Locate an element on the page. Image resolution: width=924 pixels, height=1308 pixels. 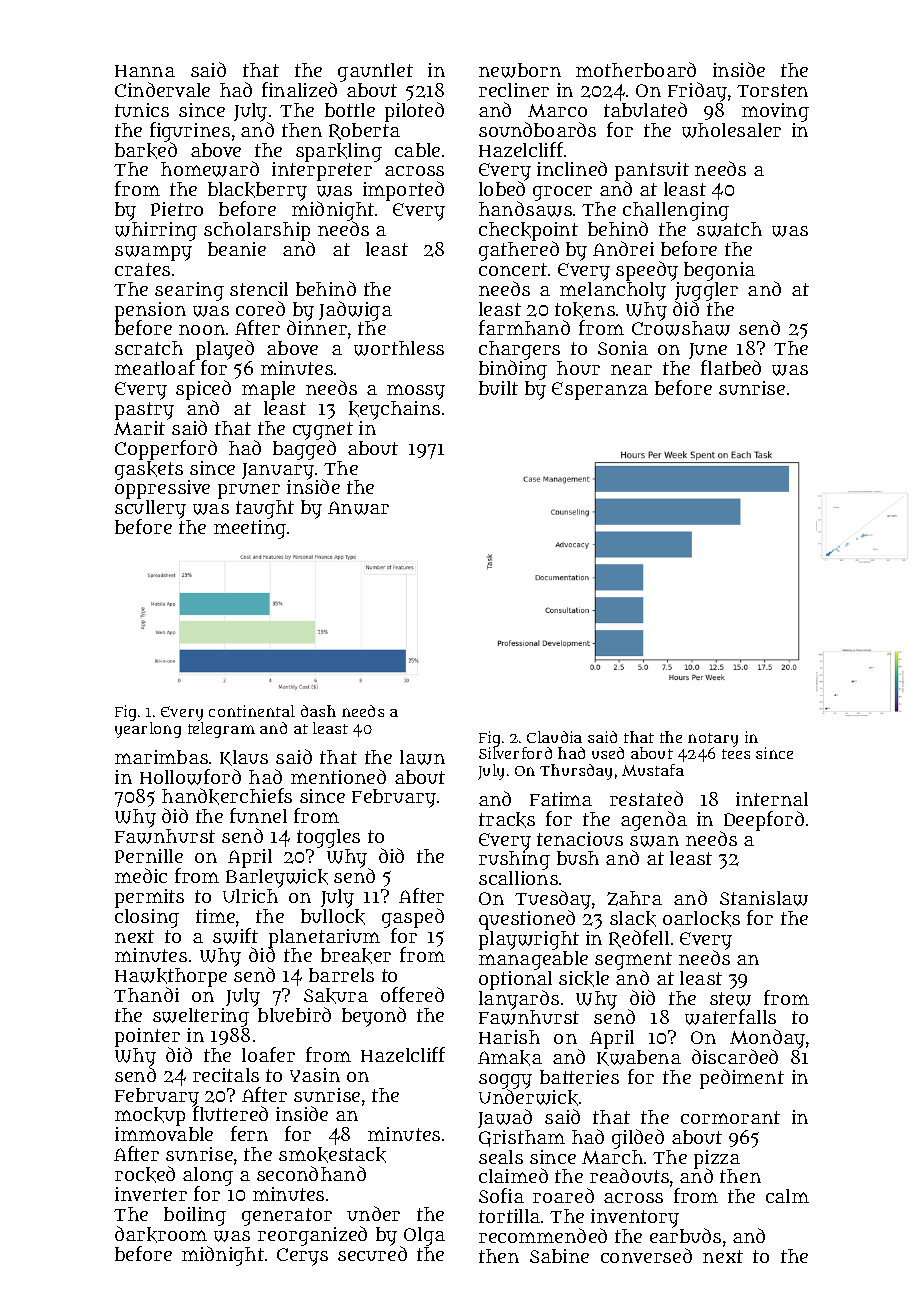
cormorant is located at coordinates (730, 1117).
